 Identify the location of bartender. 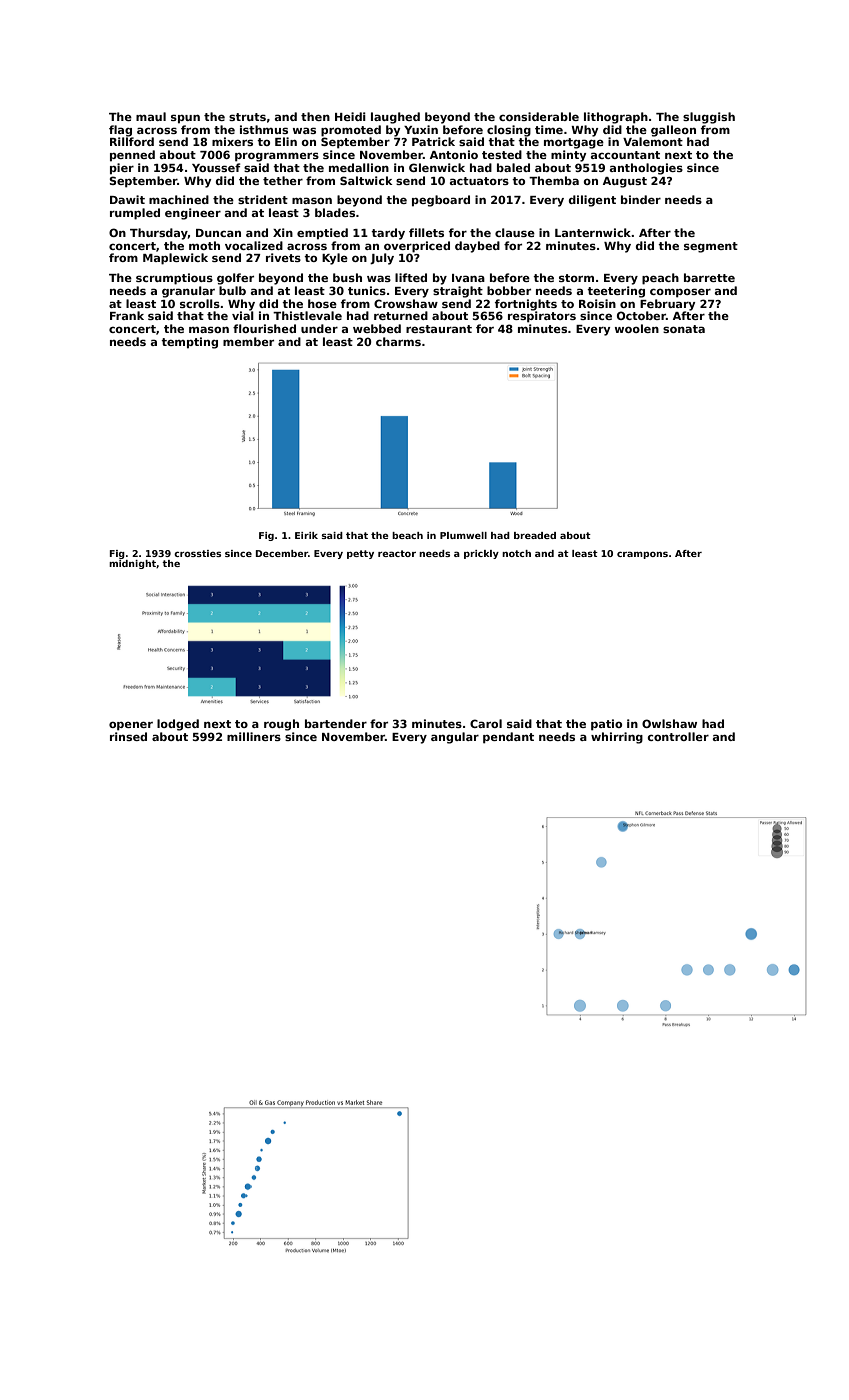
(336, 723).
